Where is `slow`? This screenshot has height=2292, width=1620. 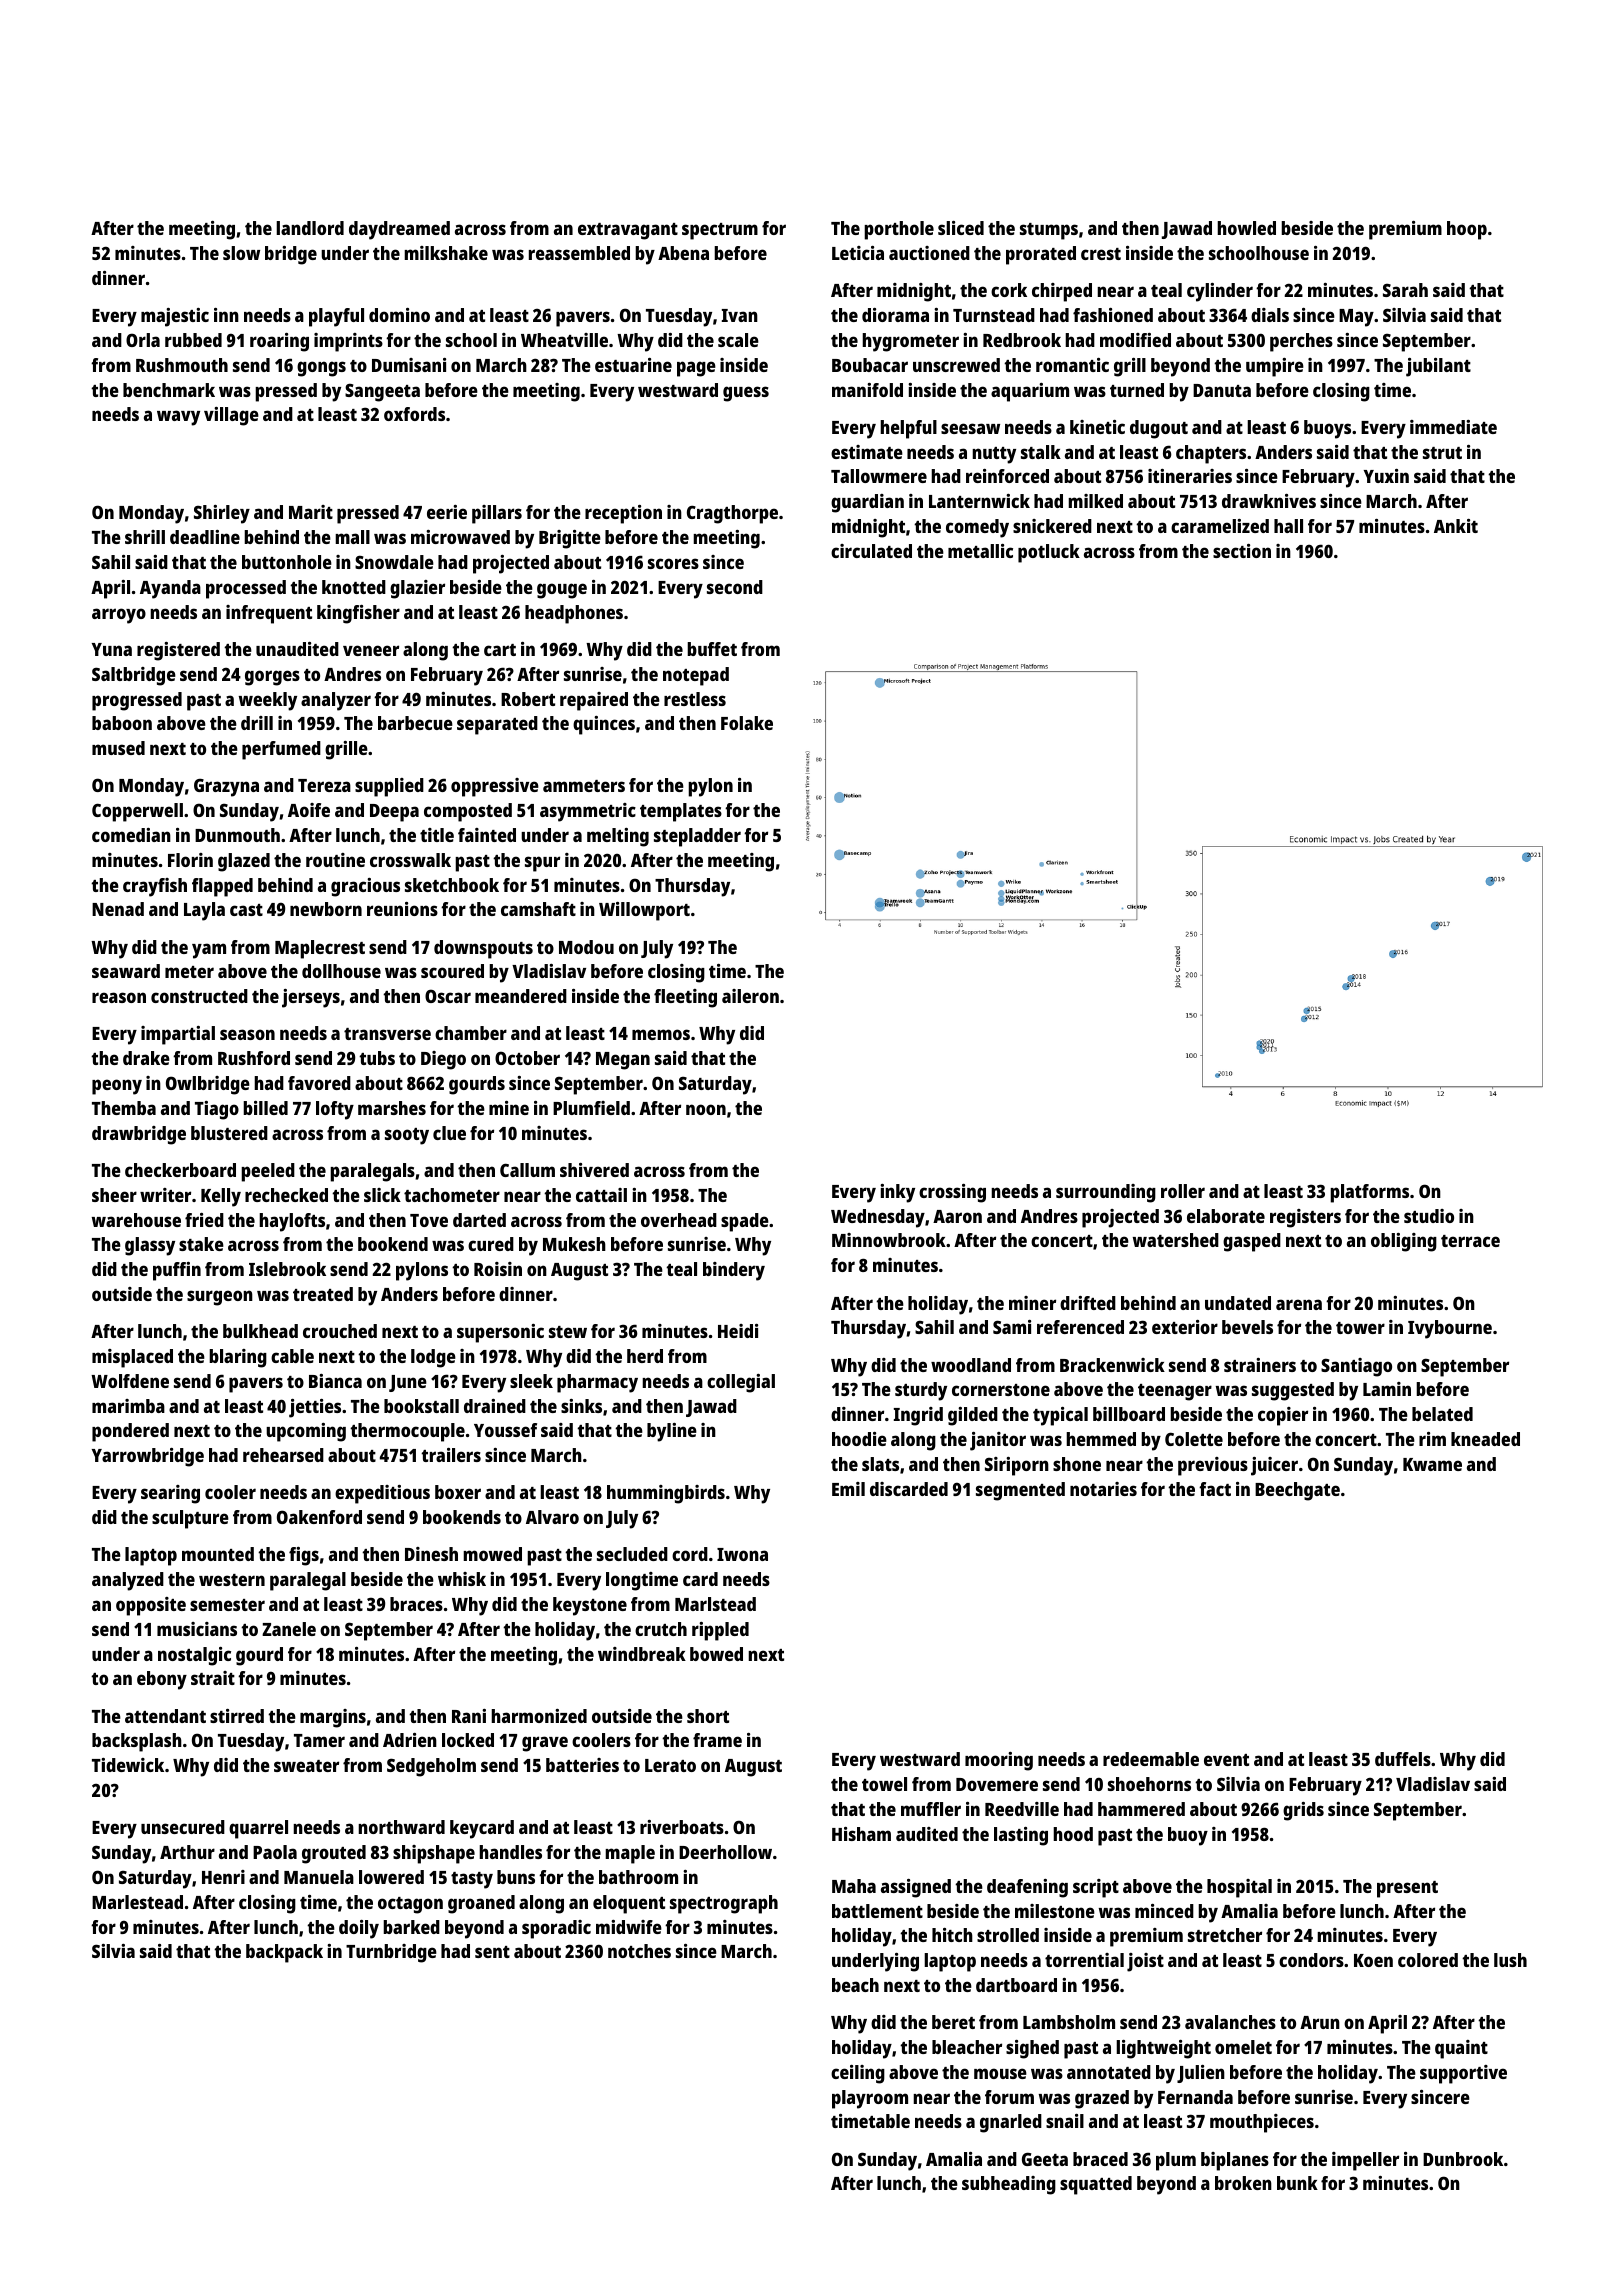 slow is located at coordinates (241, 253).
